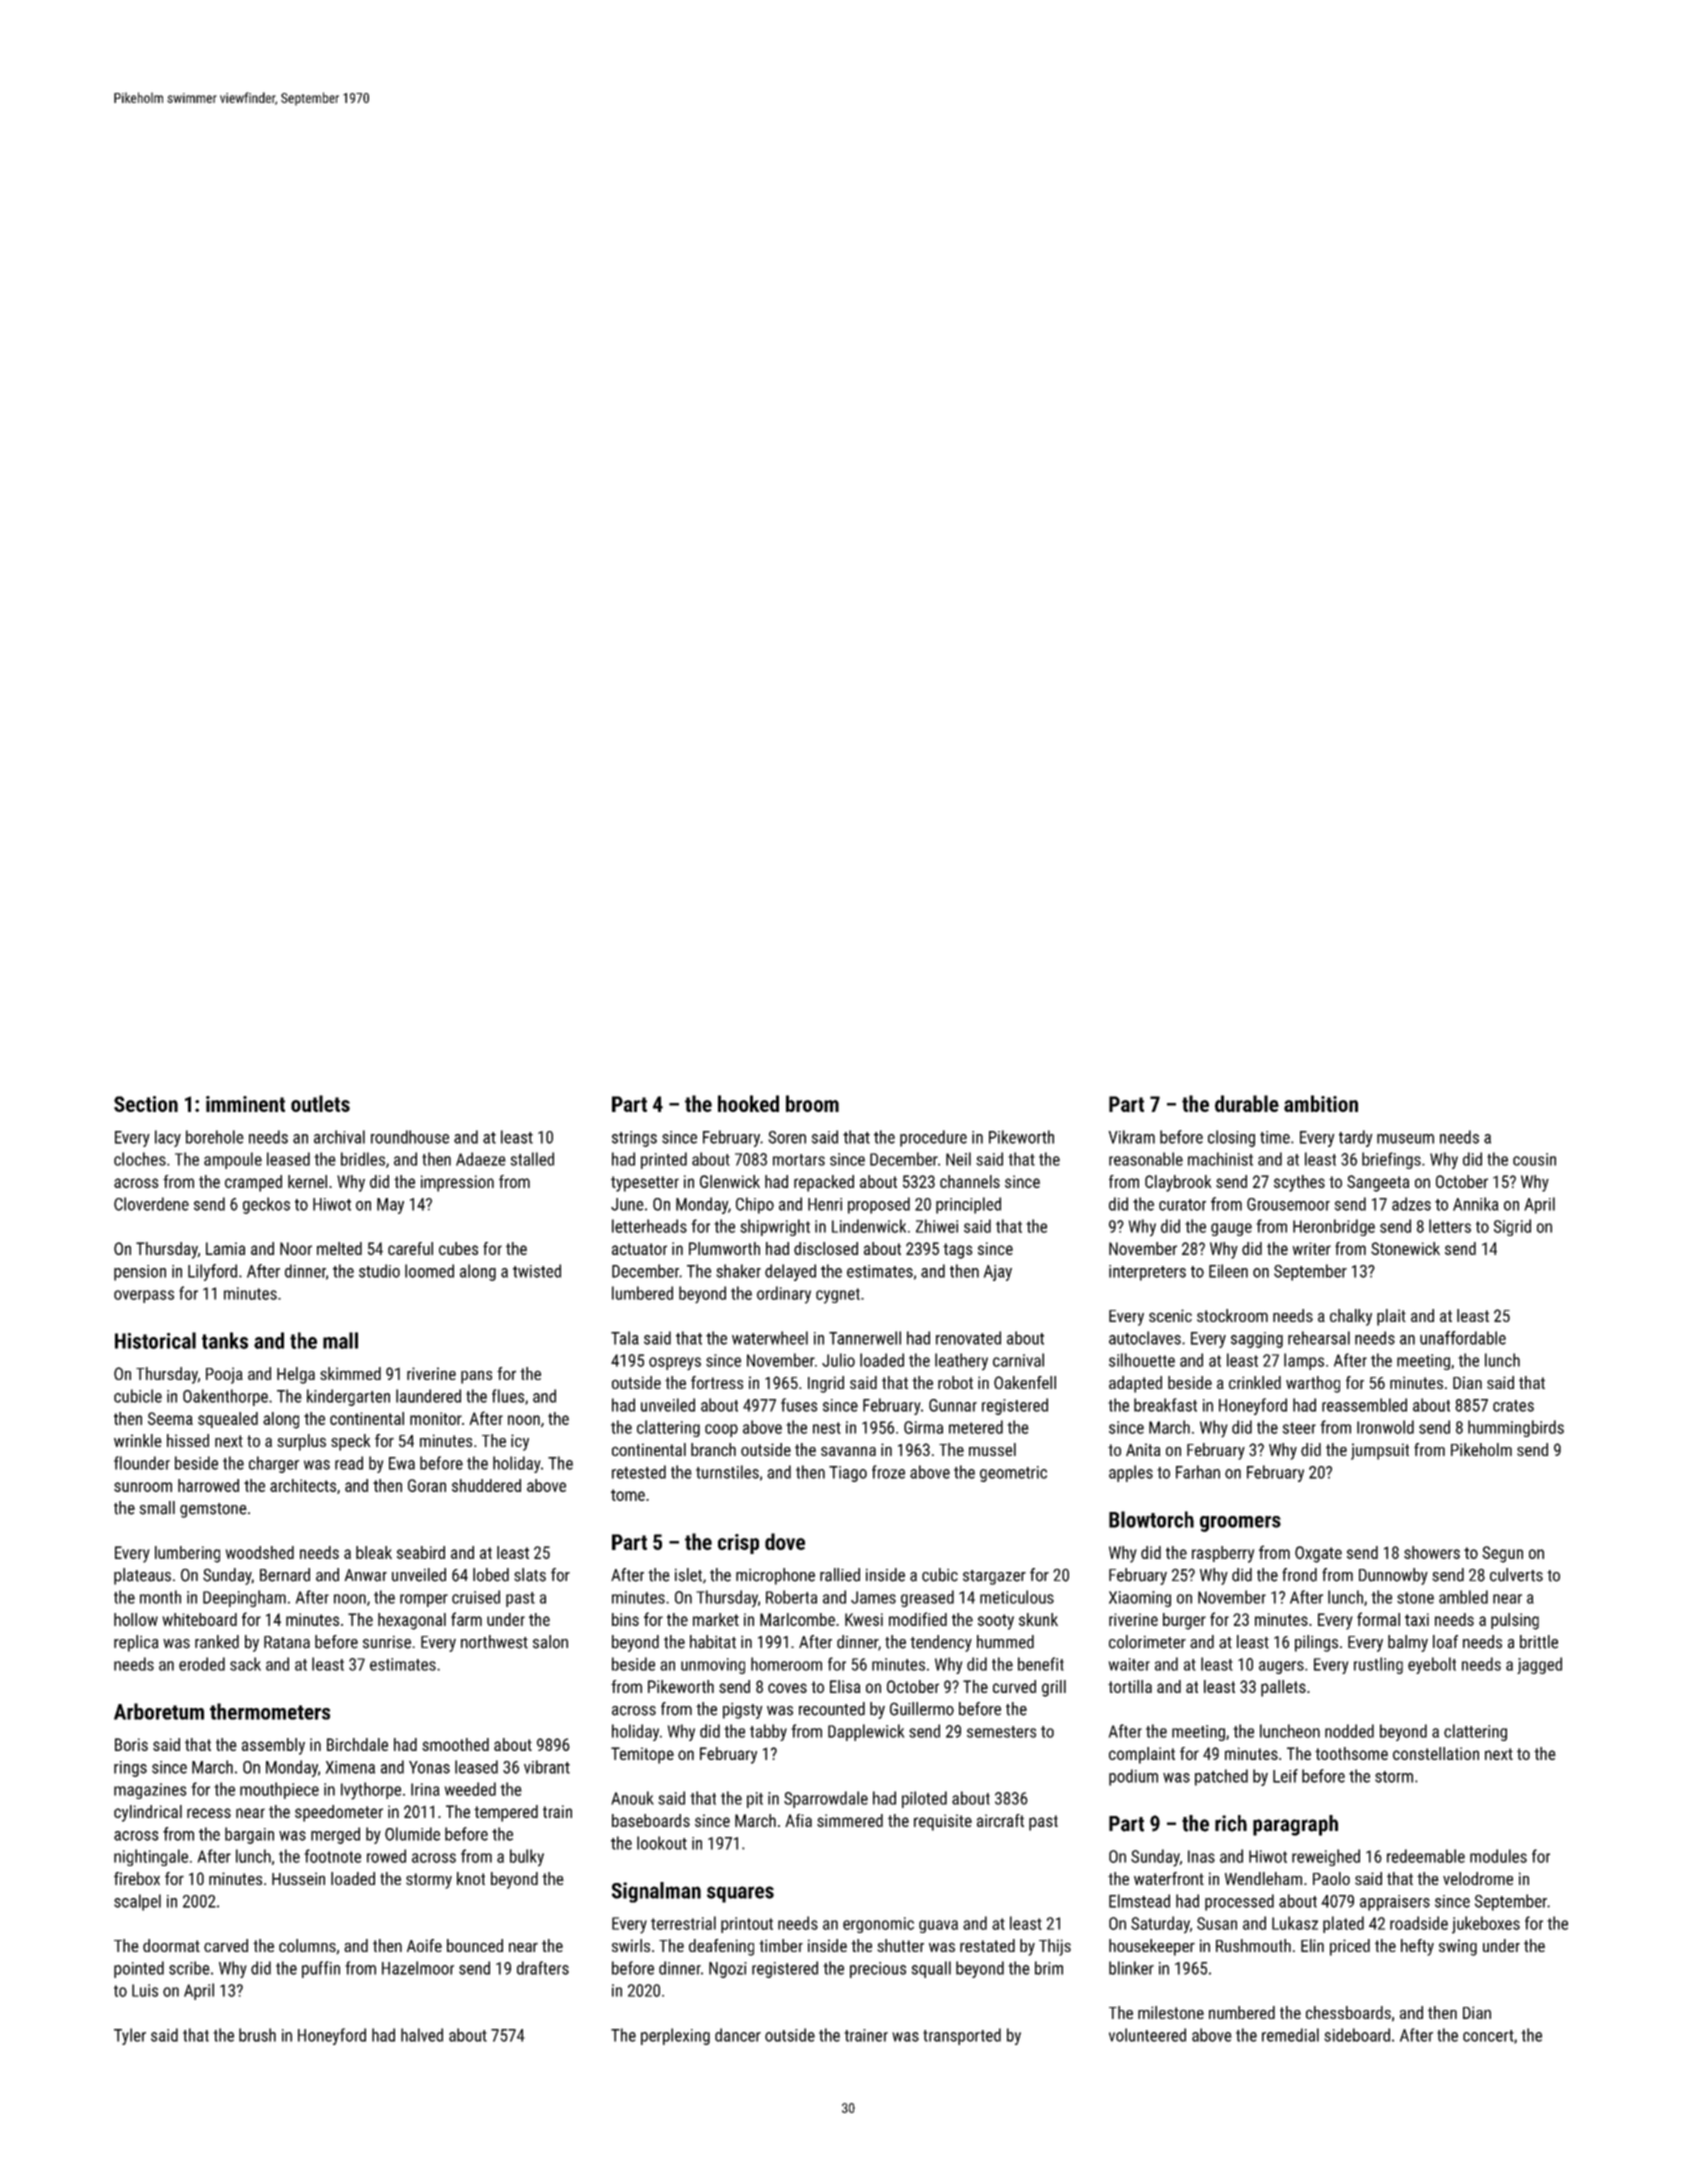 The image size is (1683, 2178). What do you see at coordinates (781, 1945) in the image?
I see `timber` at bounding box center [781, 1945].
